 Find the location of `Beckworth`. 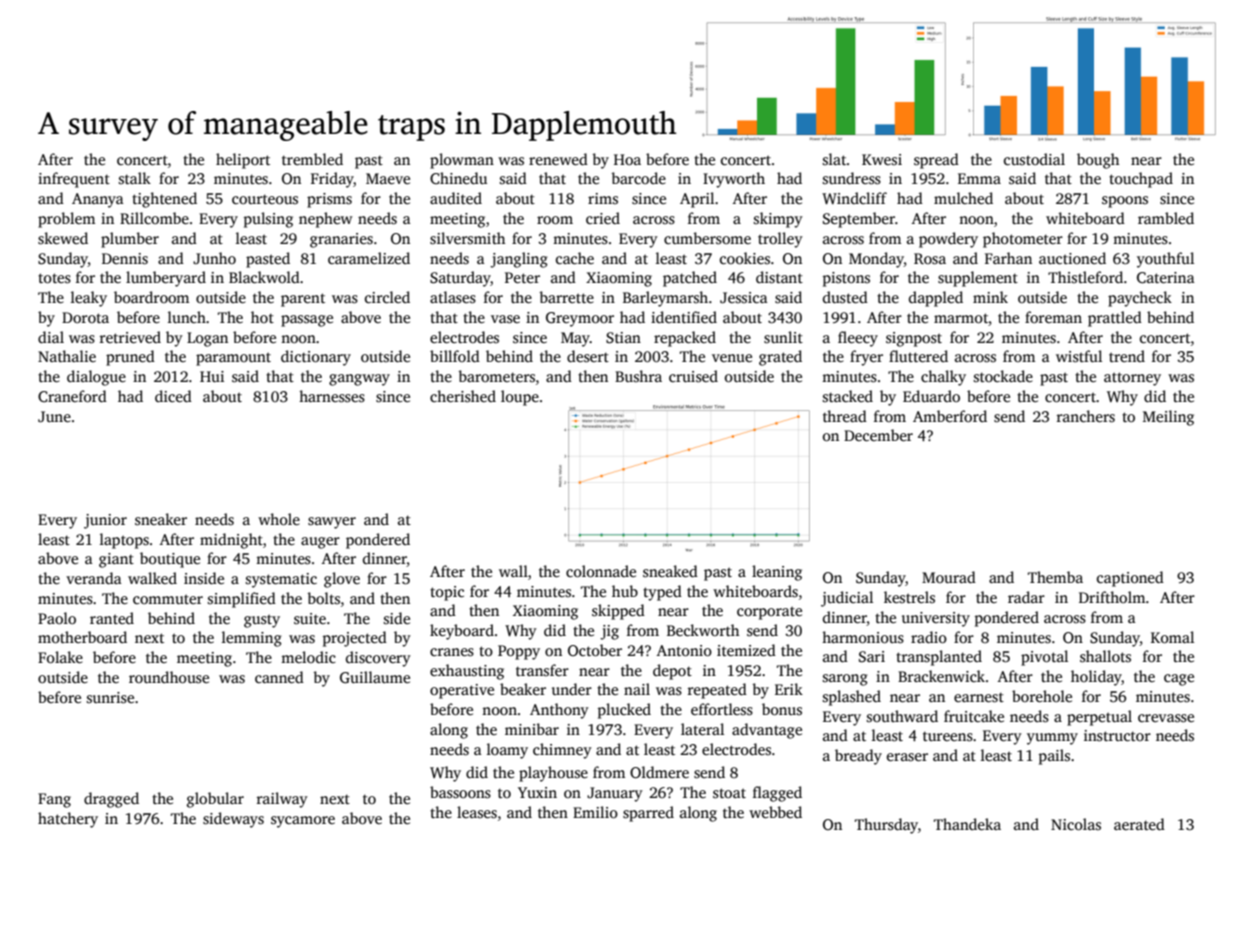

Beckworth is located at coordinates (703, 630).
